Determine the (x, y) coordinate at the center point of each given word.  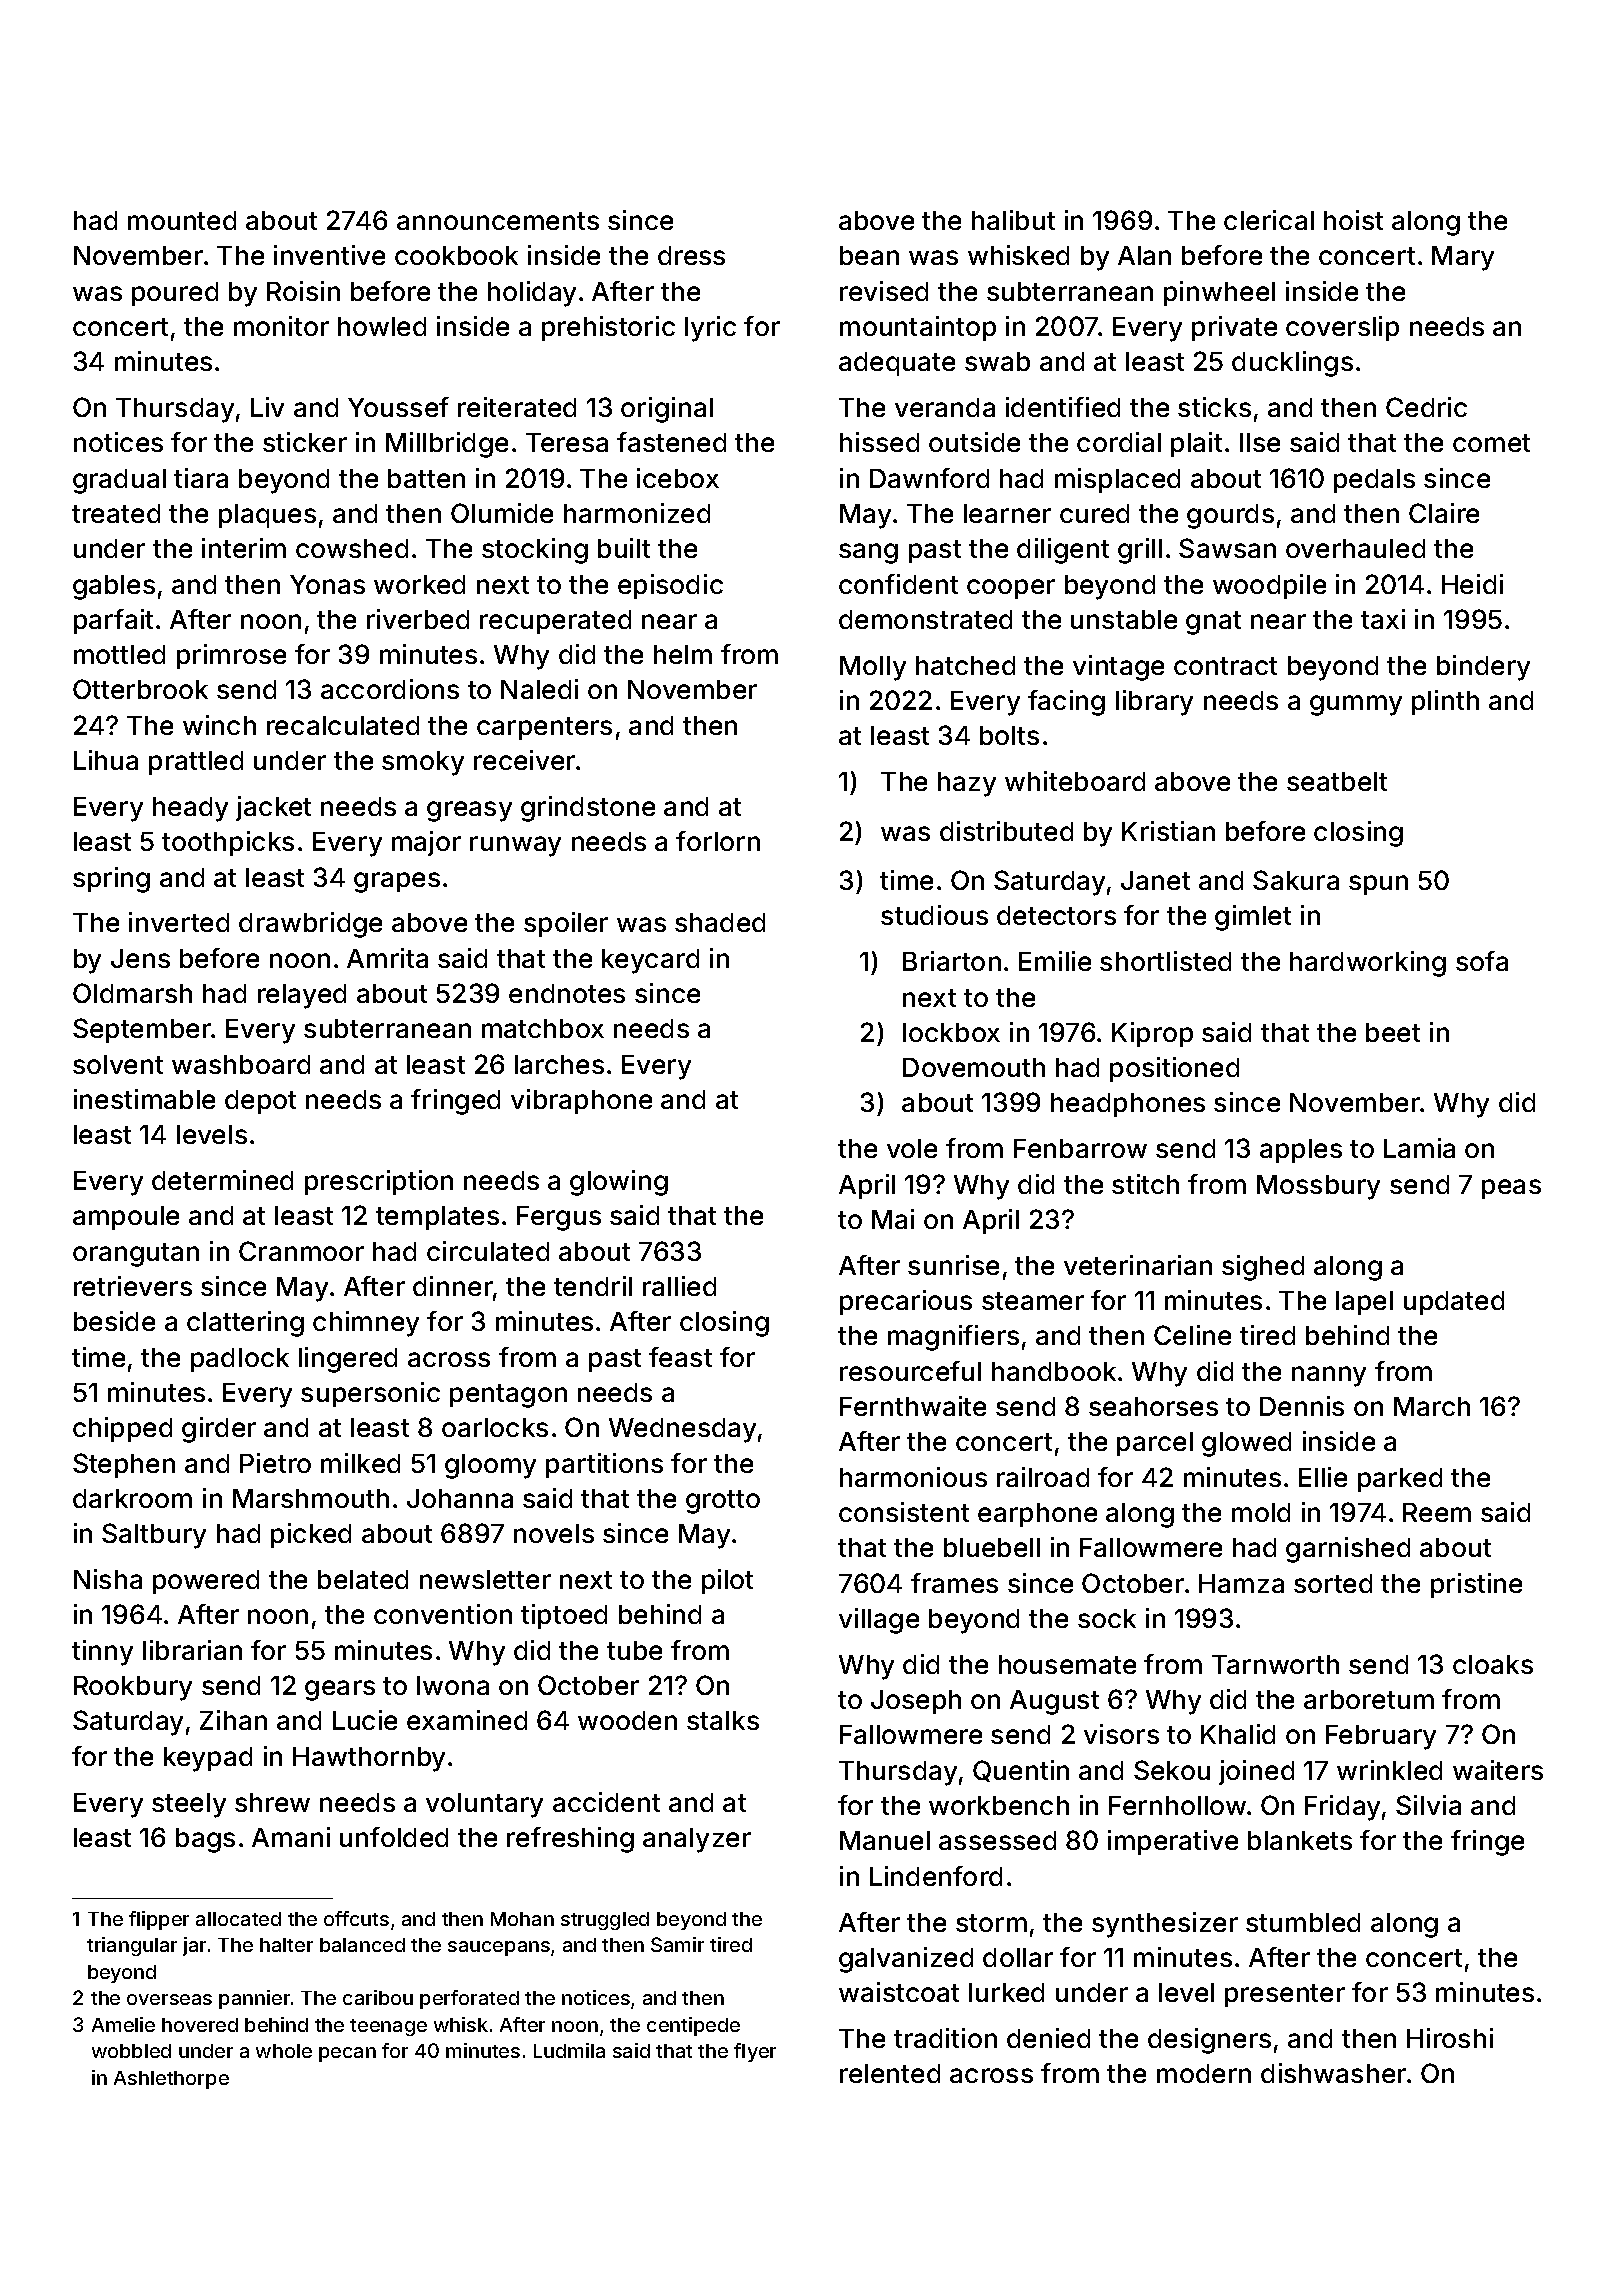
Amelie (123, 2024)
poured (175, 294)
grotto (723, 1502)
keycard (650, 961)
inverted (179, 922)
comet (1491, 443)
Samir (677, 1944)
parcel (1155, 1444)
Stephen (124, 1465)
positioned (1174, 1069)
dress (691, 255)
